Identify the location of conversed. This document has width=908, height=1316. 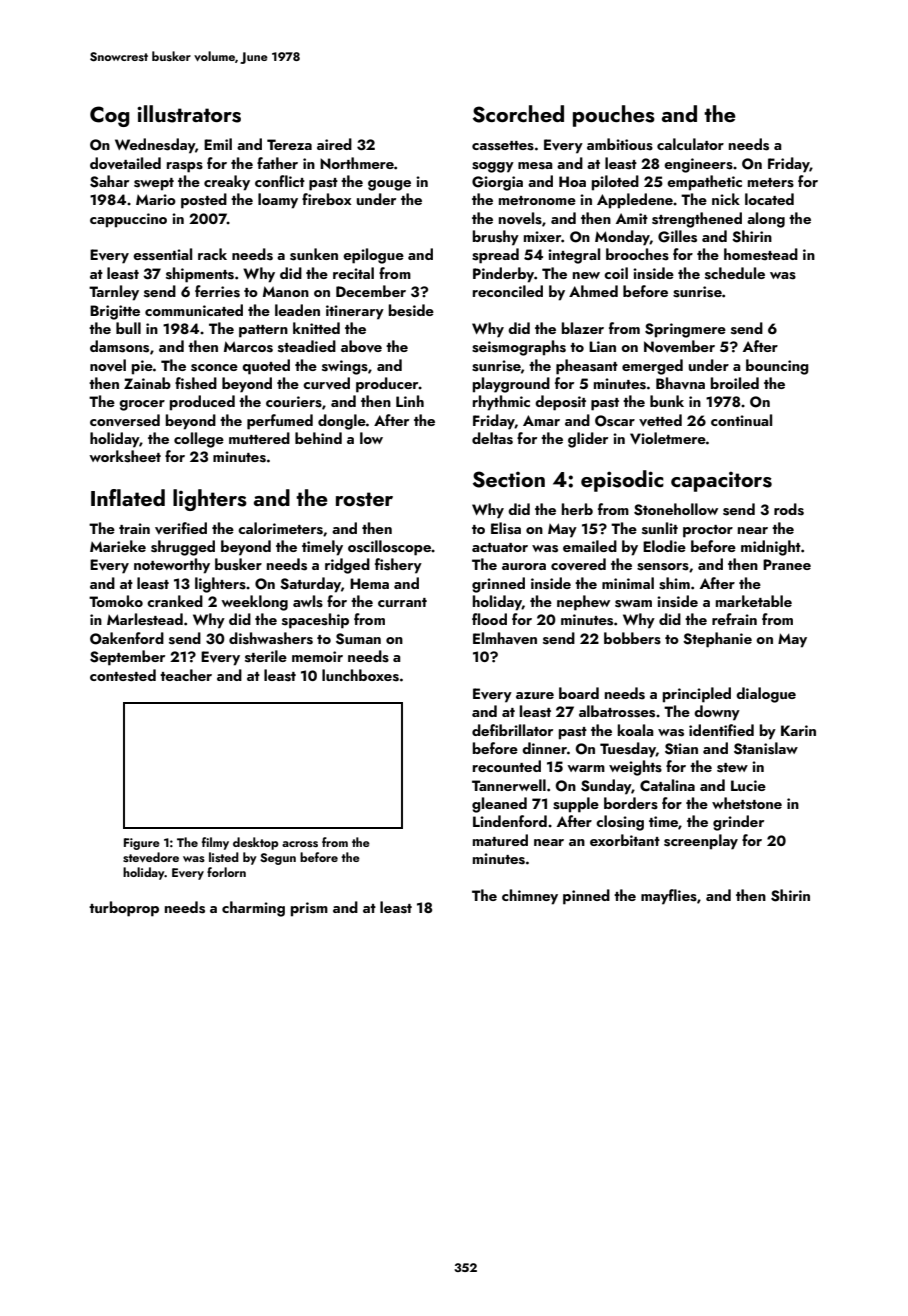
(125, 420).
